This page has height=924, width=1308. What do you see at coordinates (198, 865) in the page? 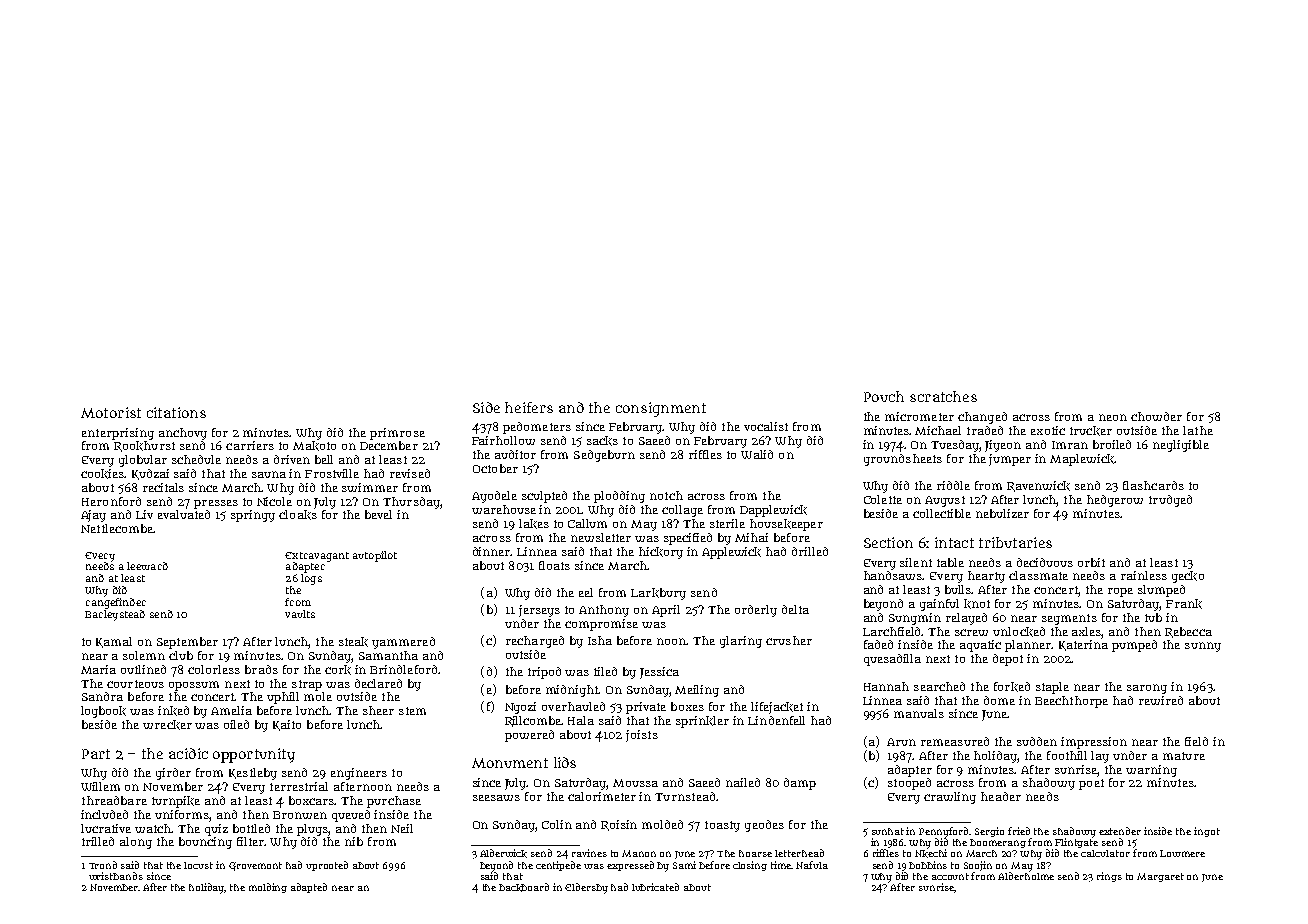
I see `locust` at bounding box center [198, 865].
